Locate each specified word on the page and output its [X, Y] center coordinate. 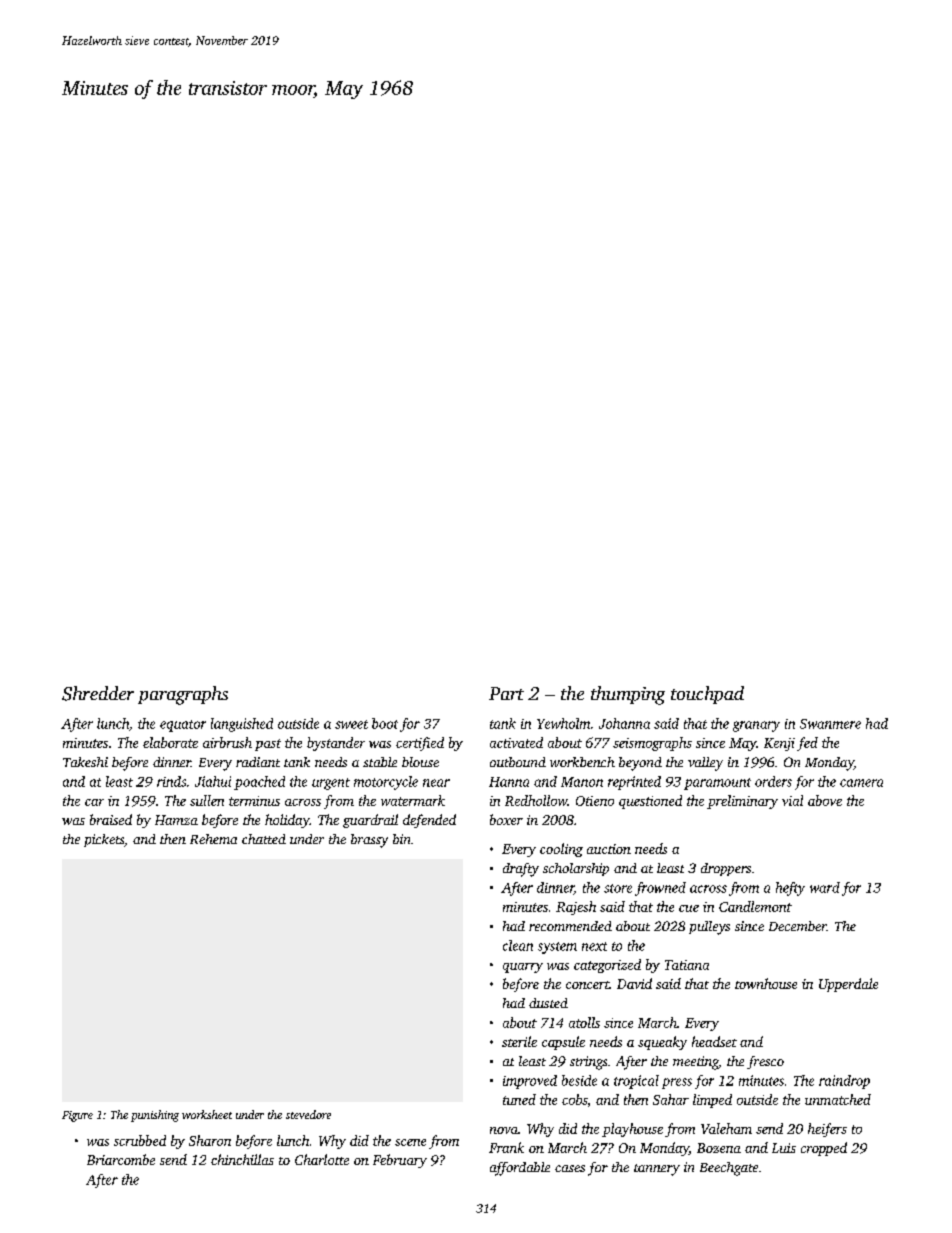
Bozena [719, 1148]
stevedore [308, 1114]
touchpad [707, 695]
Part [506, 693]
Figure [77, 1116]
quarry [523, 968]
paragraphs [183, 695]
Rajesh [576, 908]
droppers [726, 869]
